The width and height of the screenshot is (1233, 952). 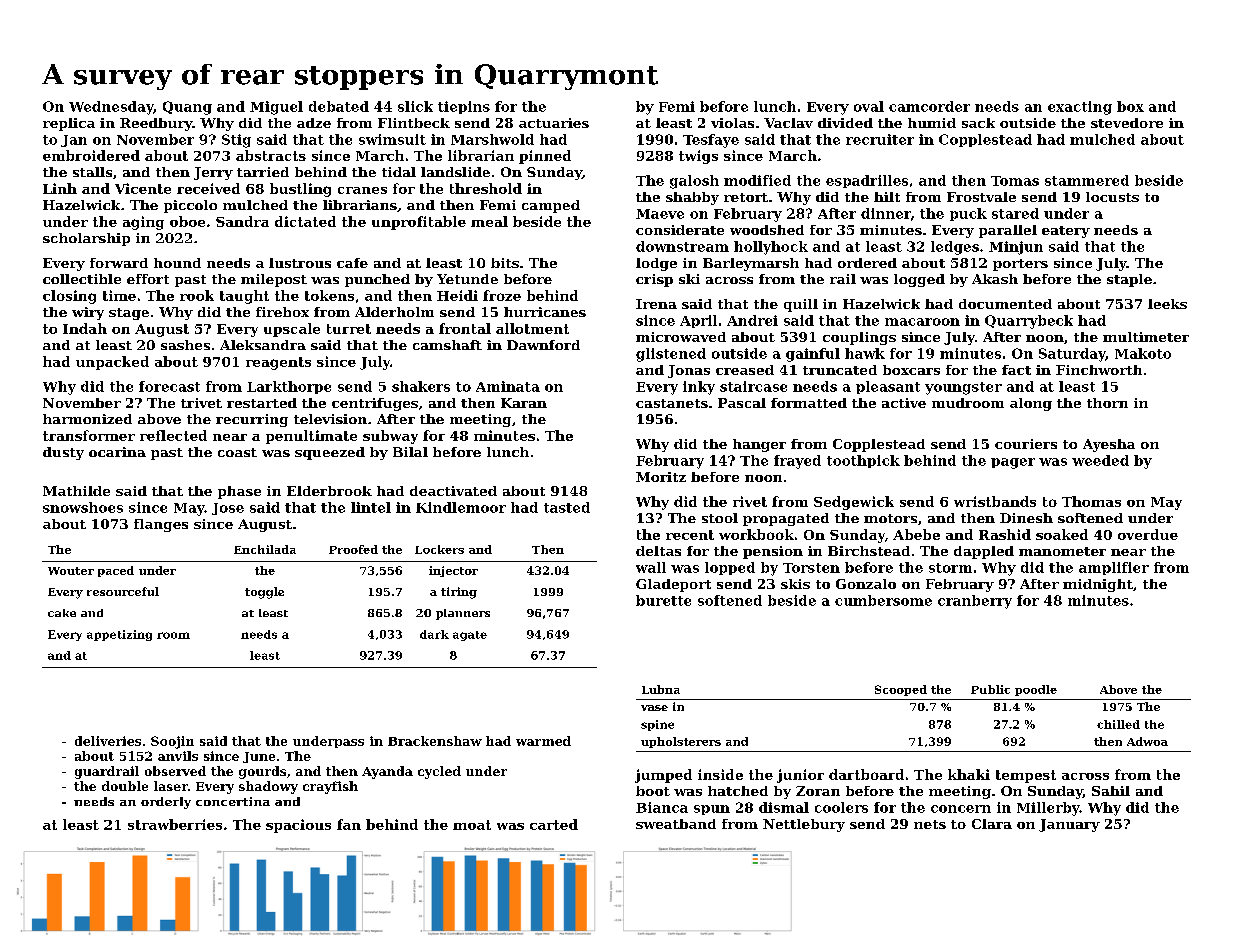 I want to click on violas, so click(x=732, y=123).
